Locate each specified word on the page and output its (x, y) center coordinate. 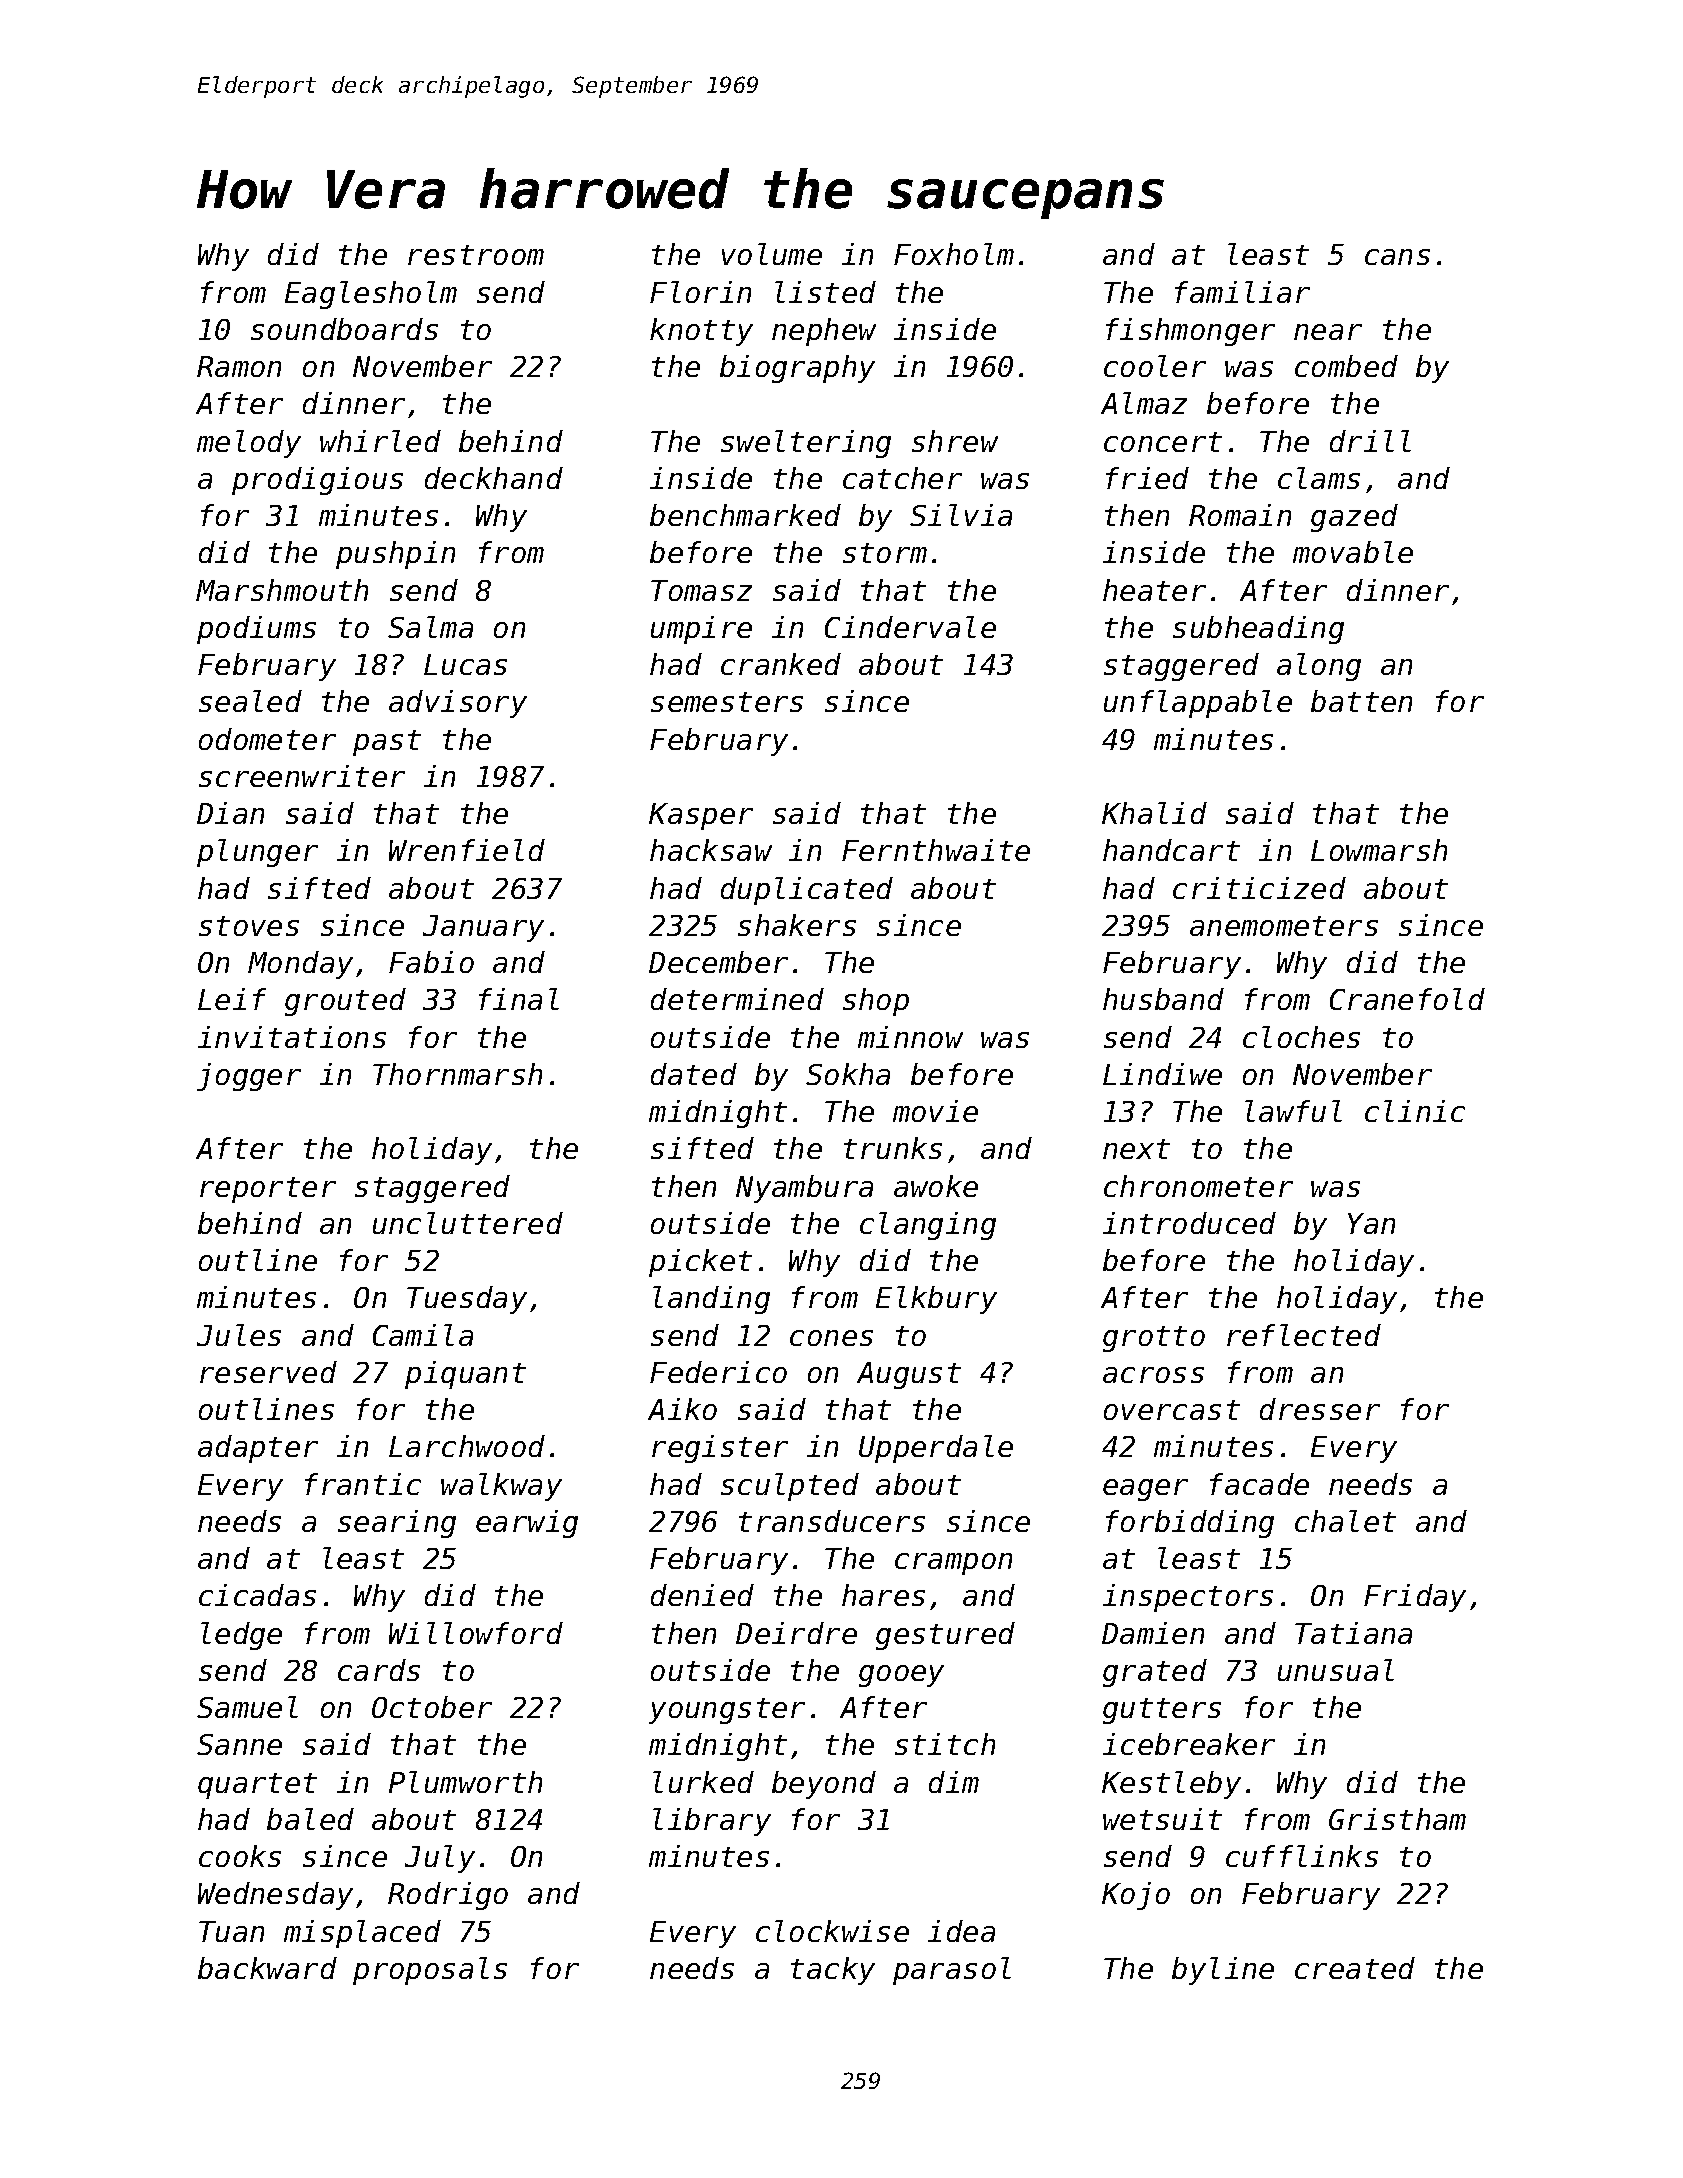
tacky (833, 1971)
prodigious (317, 481)
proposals (430, 1971)
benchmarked (745, 515)
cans (1397, 257)
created (1355, 1968)
